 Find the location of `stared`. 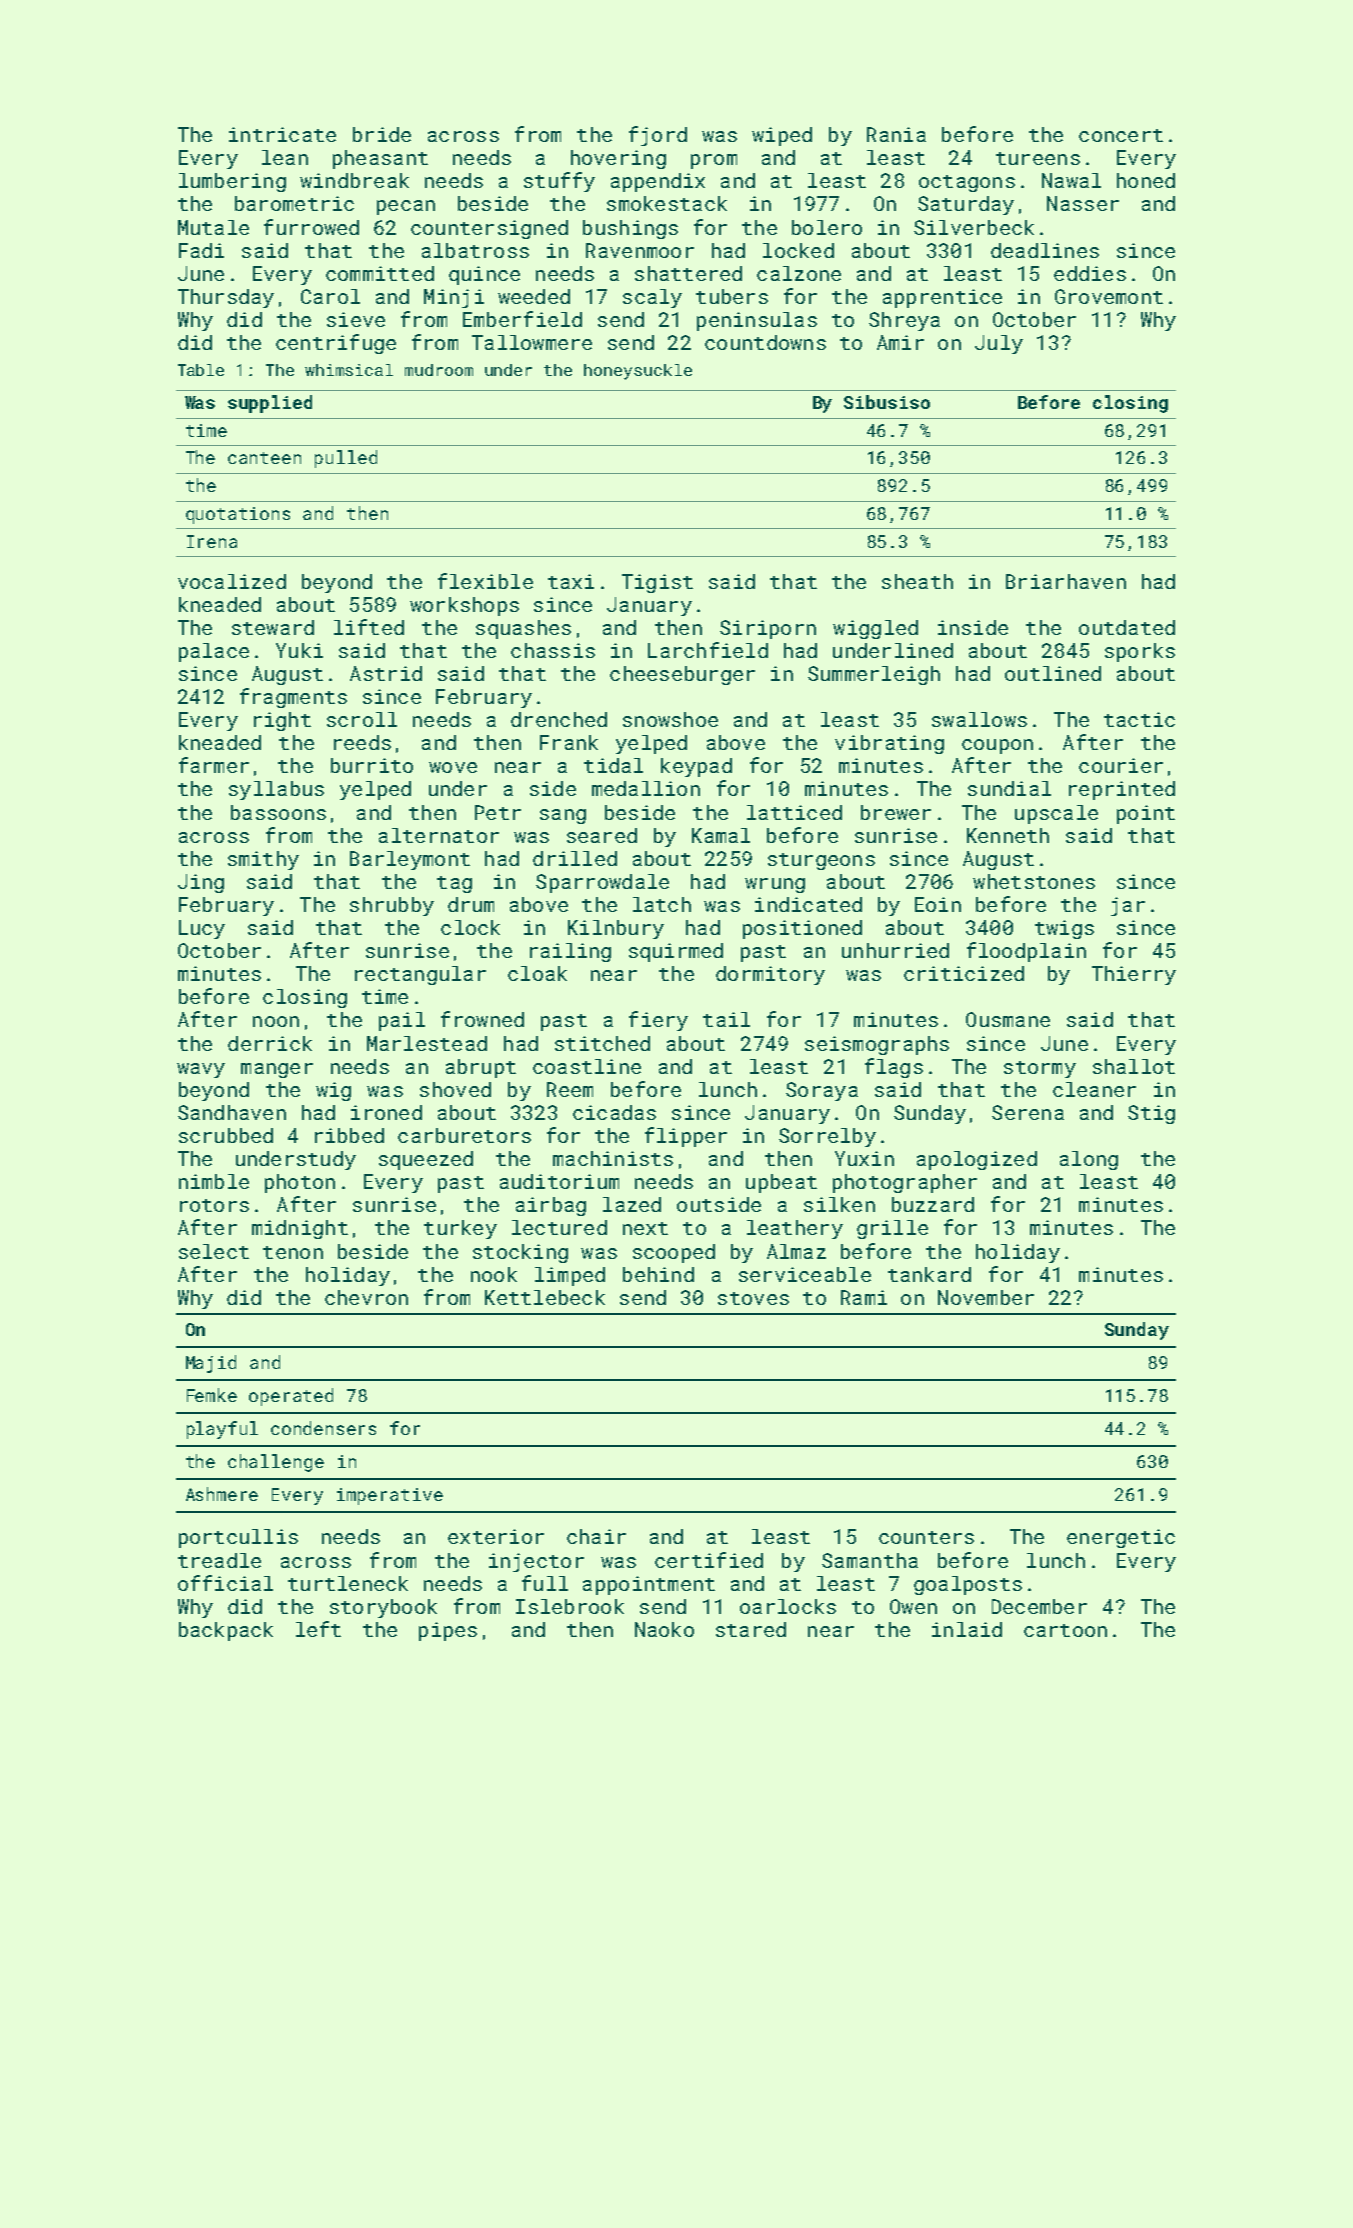

stared is located at coordinates (751, 1629).
